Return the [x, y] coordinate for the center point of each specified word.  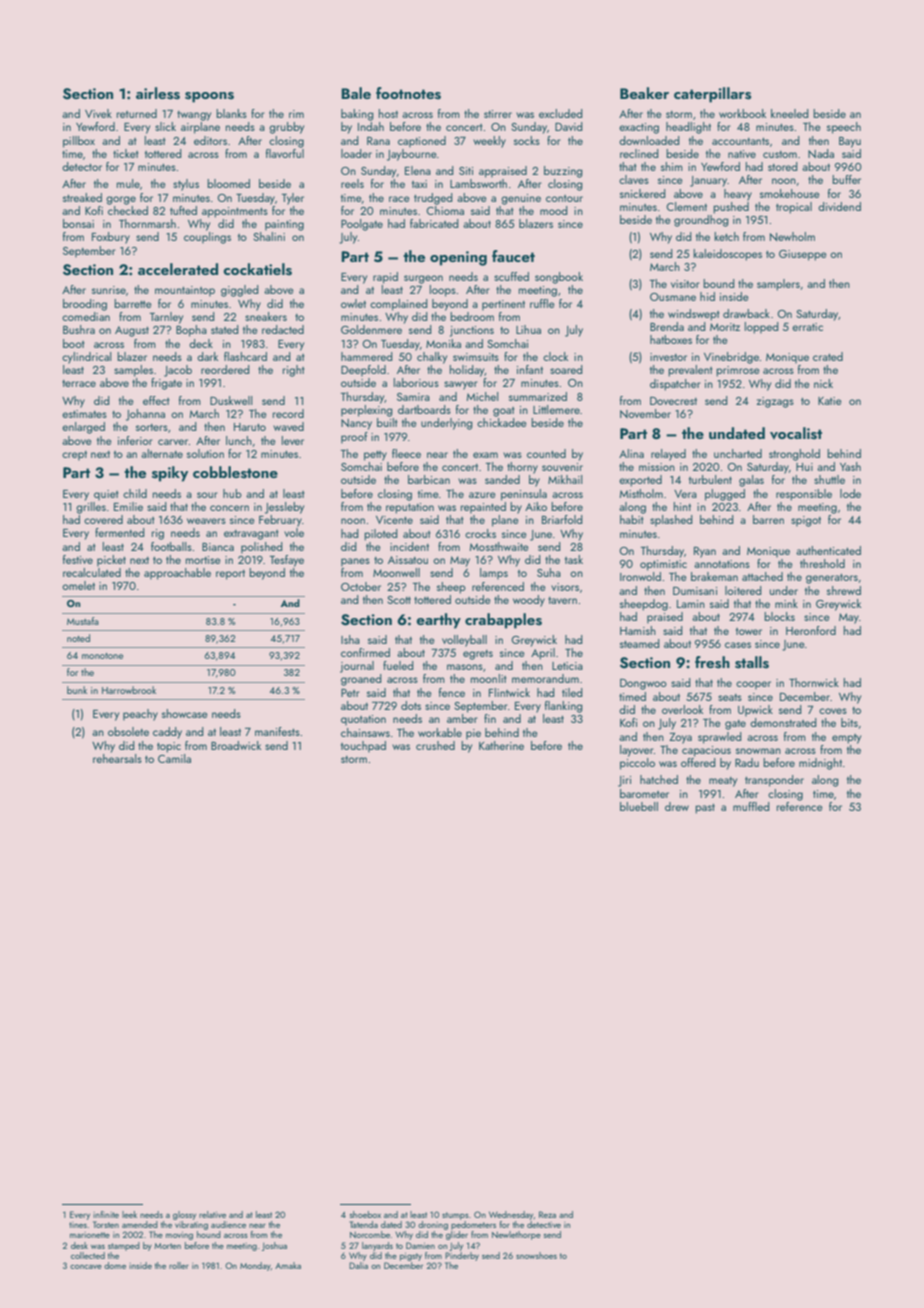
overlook [682, 709]
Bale [356, 93]
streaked [82, 197]
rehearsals [117, 758]
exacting [639, 128]
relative [212, 1214]
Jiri [624, 781]
